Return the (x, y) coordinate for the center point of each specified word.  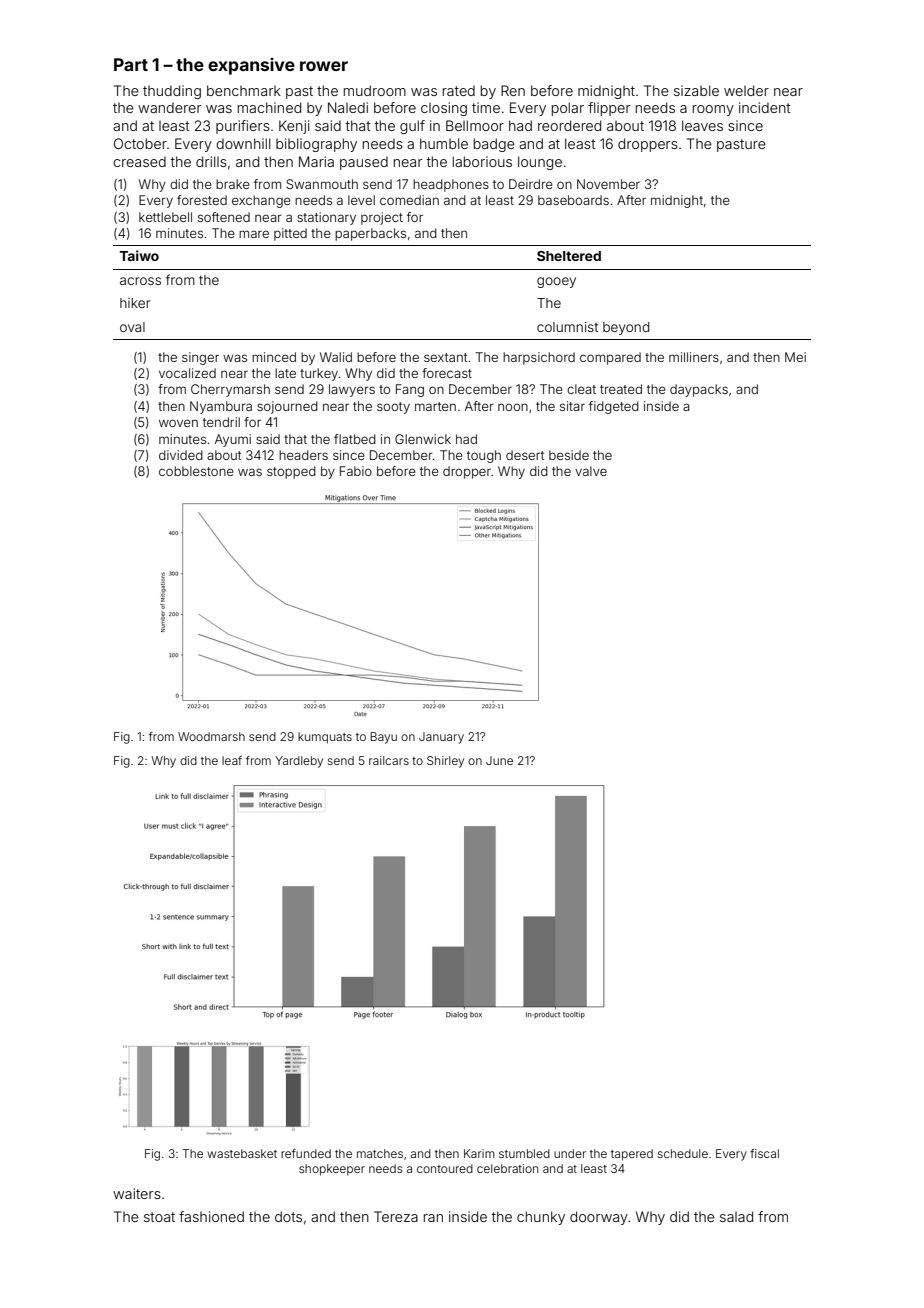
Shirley (445, 762)
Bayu (383, 738)
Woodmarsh (211, 736)
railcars (389, 760)
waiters (137, 1193)
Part (131, 64)
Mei (795, 357)
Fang (410, 390)
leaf (232, 760)
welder (746, 90)
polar (568, 109)
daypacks (699, 390)
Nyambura (221, 407)
